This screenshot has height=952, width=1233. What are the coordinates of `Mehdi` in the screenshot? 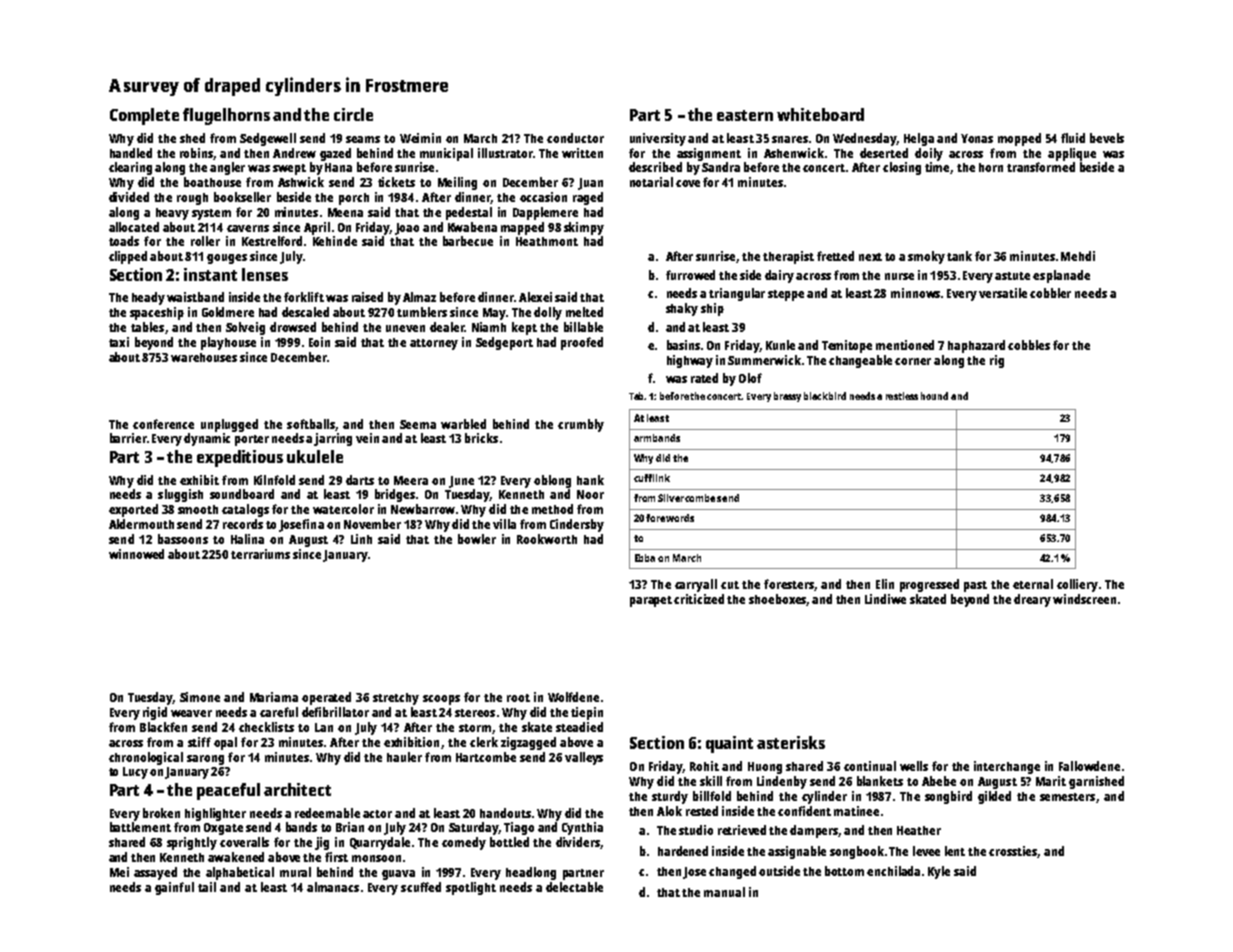 It's located at (1078, 256).
